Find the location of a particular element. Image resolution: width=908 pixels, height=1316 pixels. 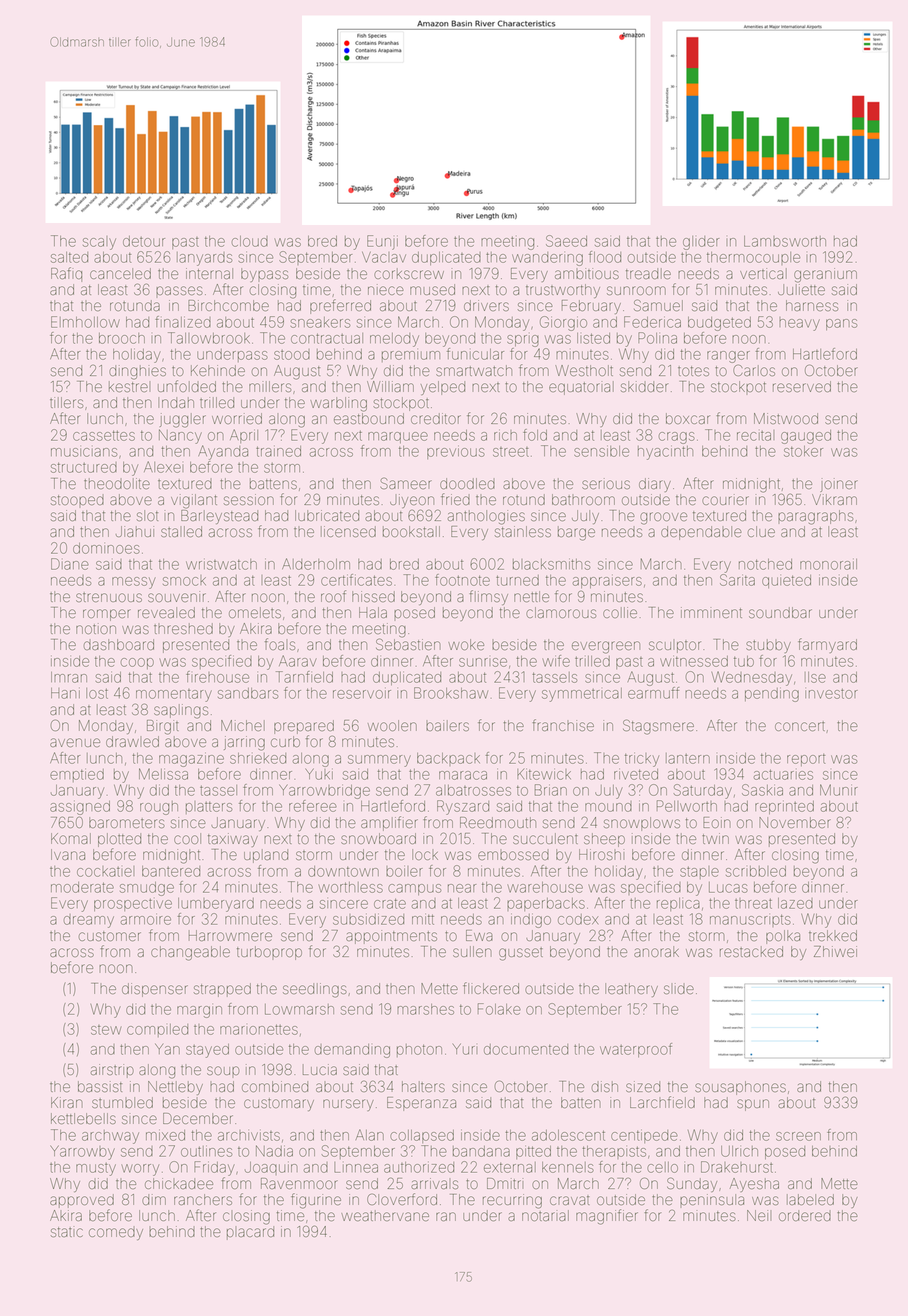

recital is located at coordinates (755, 436).
